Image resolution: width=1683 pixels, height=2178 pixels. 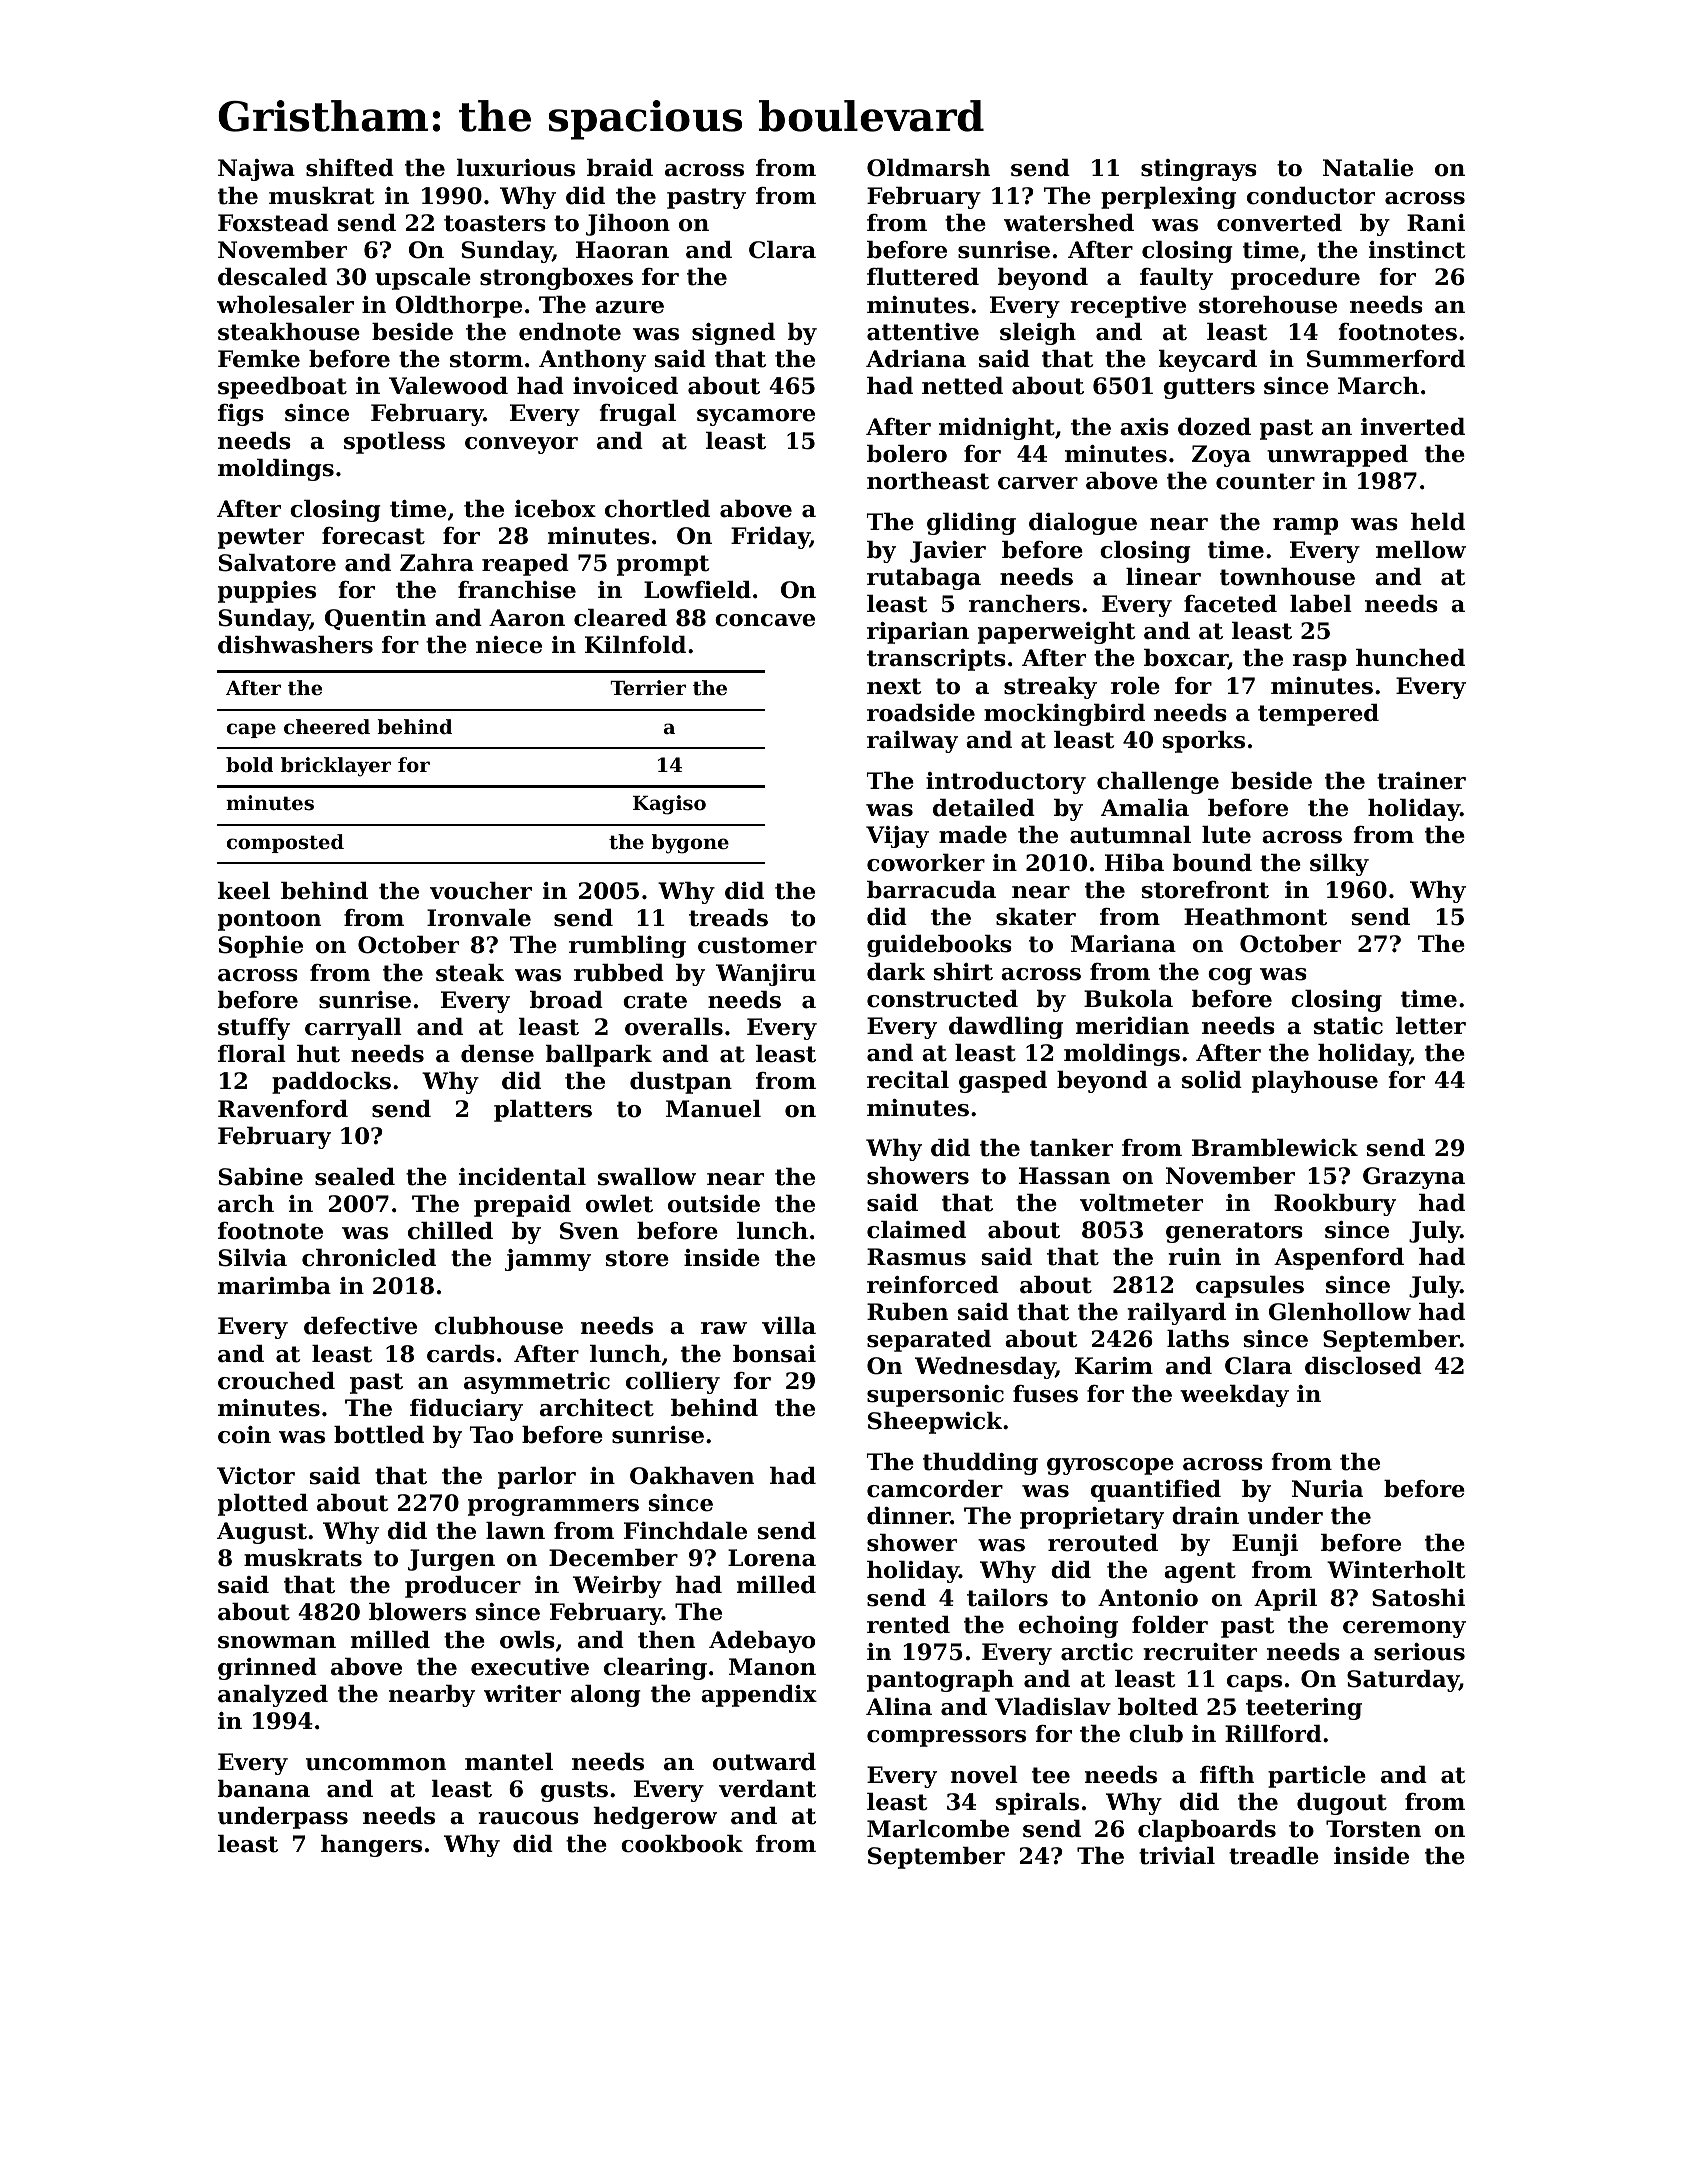 I want to click on stingrays, so click(x=1199, y=170).
